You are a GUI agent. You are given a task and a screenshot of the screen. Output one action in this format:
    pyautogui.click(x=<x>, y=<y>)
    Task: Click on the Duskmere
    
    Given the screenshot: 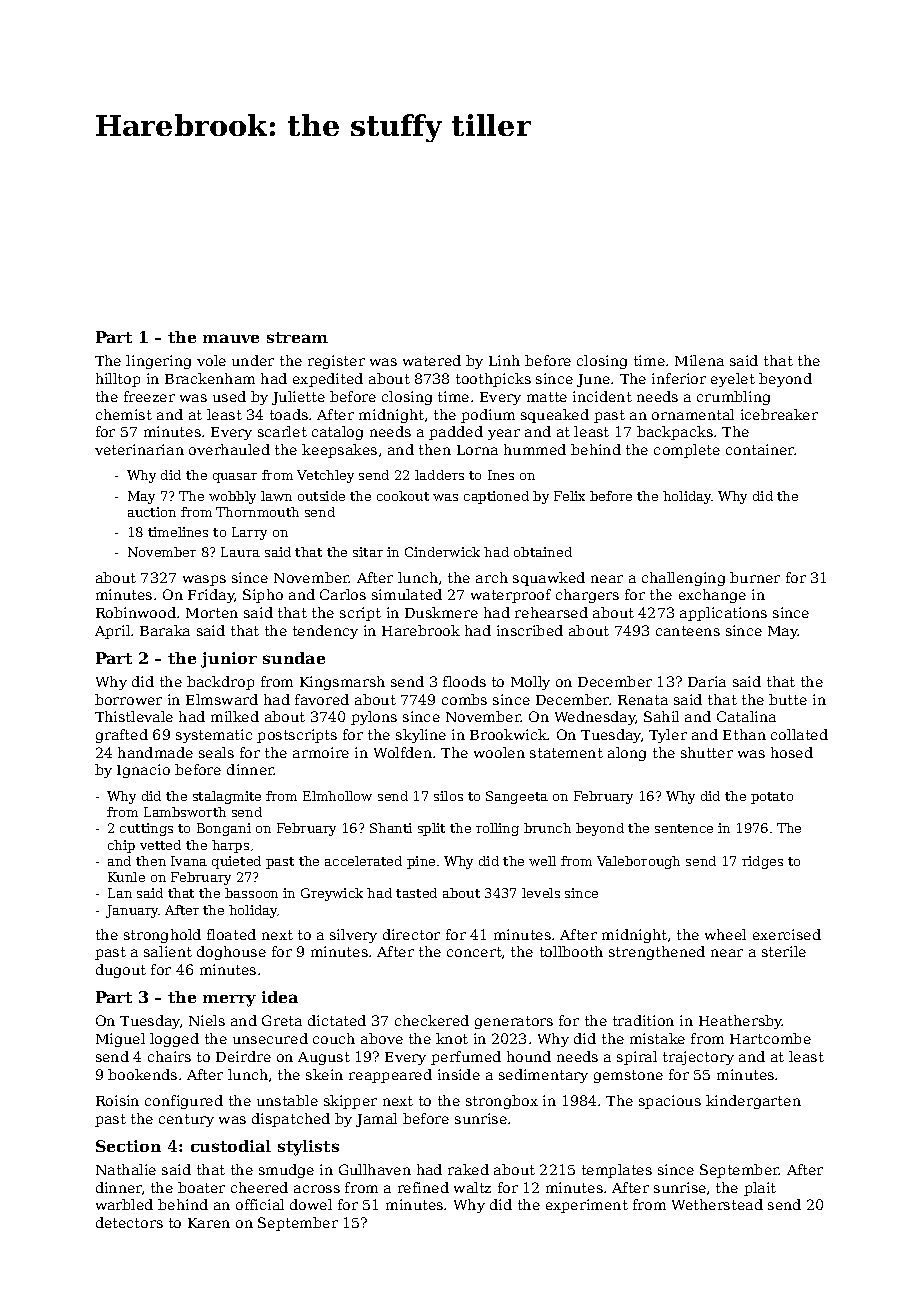 What is the action you would take?
    pyautogui.click(x=441, y=612)
